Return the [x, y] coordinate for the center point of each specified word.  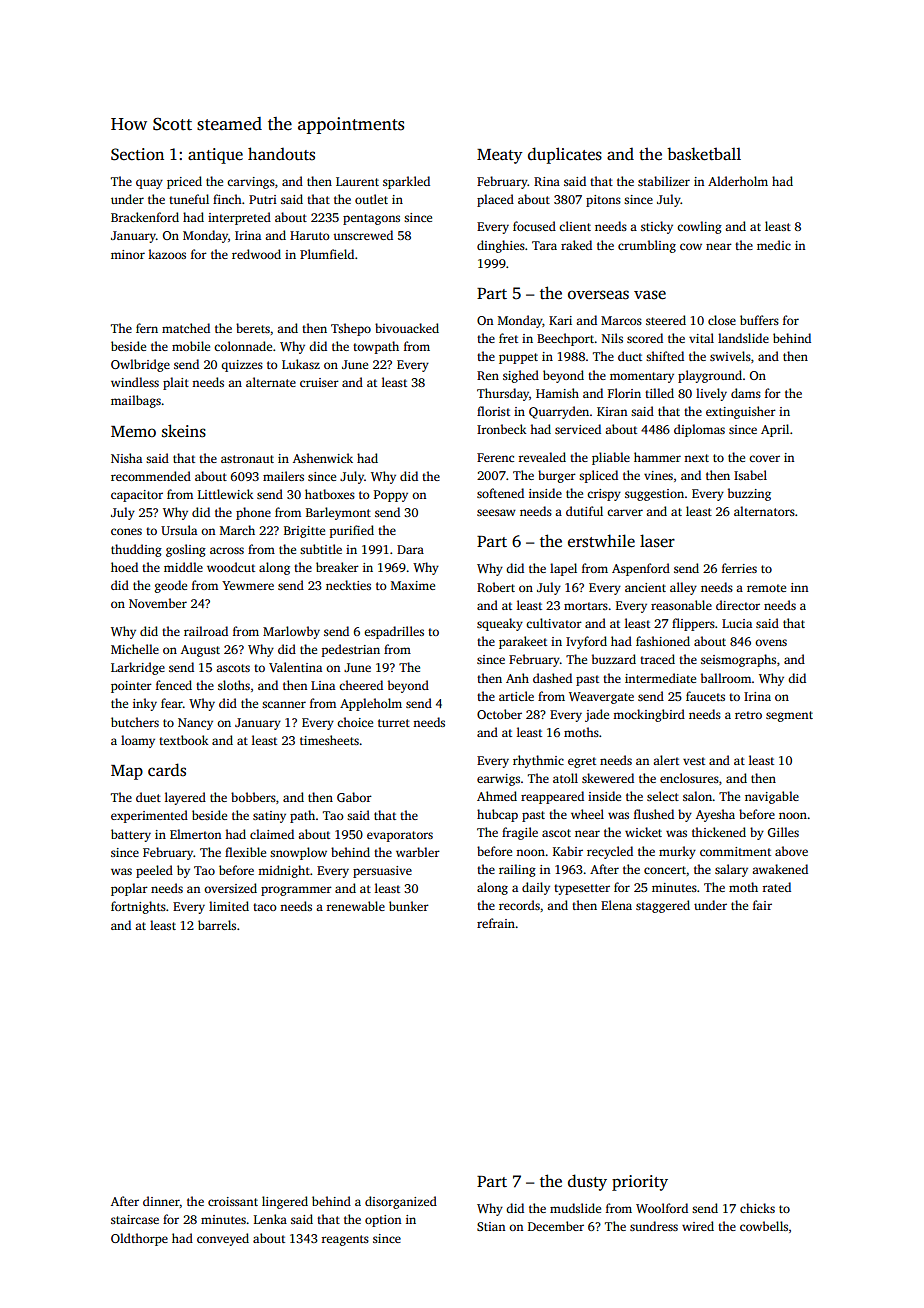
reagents [345, 1240]
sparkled [406, 182]
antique [215, 156]
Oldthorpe [139, 1239]
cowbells [764, 1226]
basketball [704, 154]
